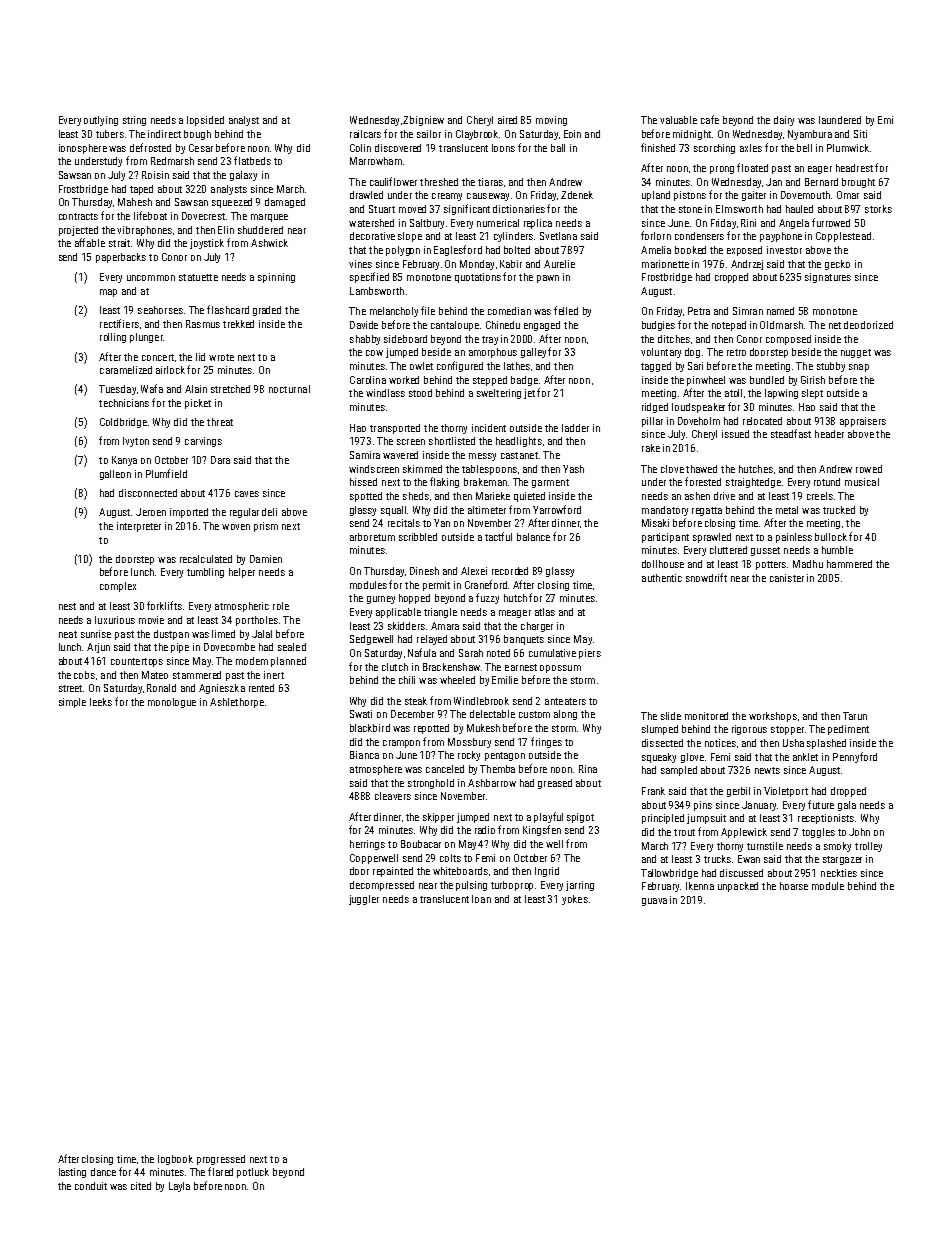  What do you see at coordinates (150, 215) in the page?
I see `lifeboat` at bounding box center [150, 215].
